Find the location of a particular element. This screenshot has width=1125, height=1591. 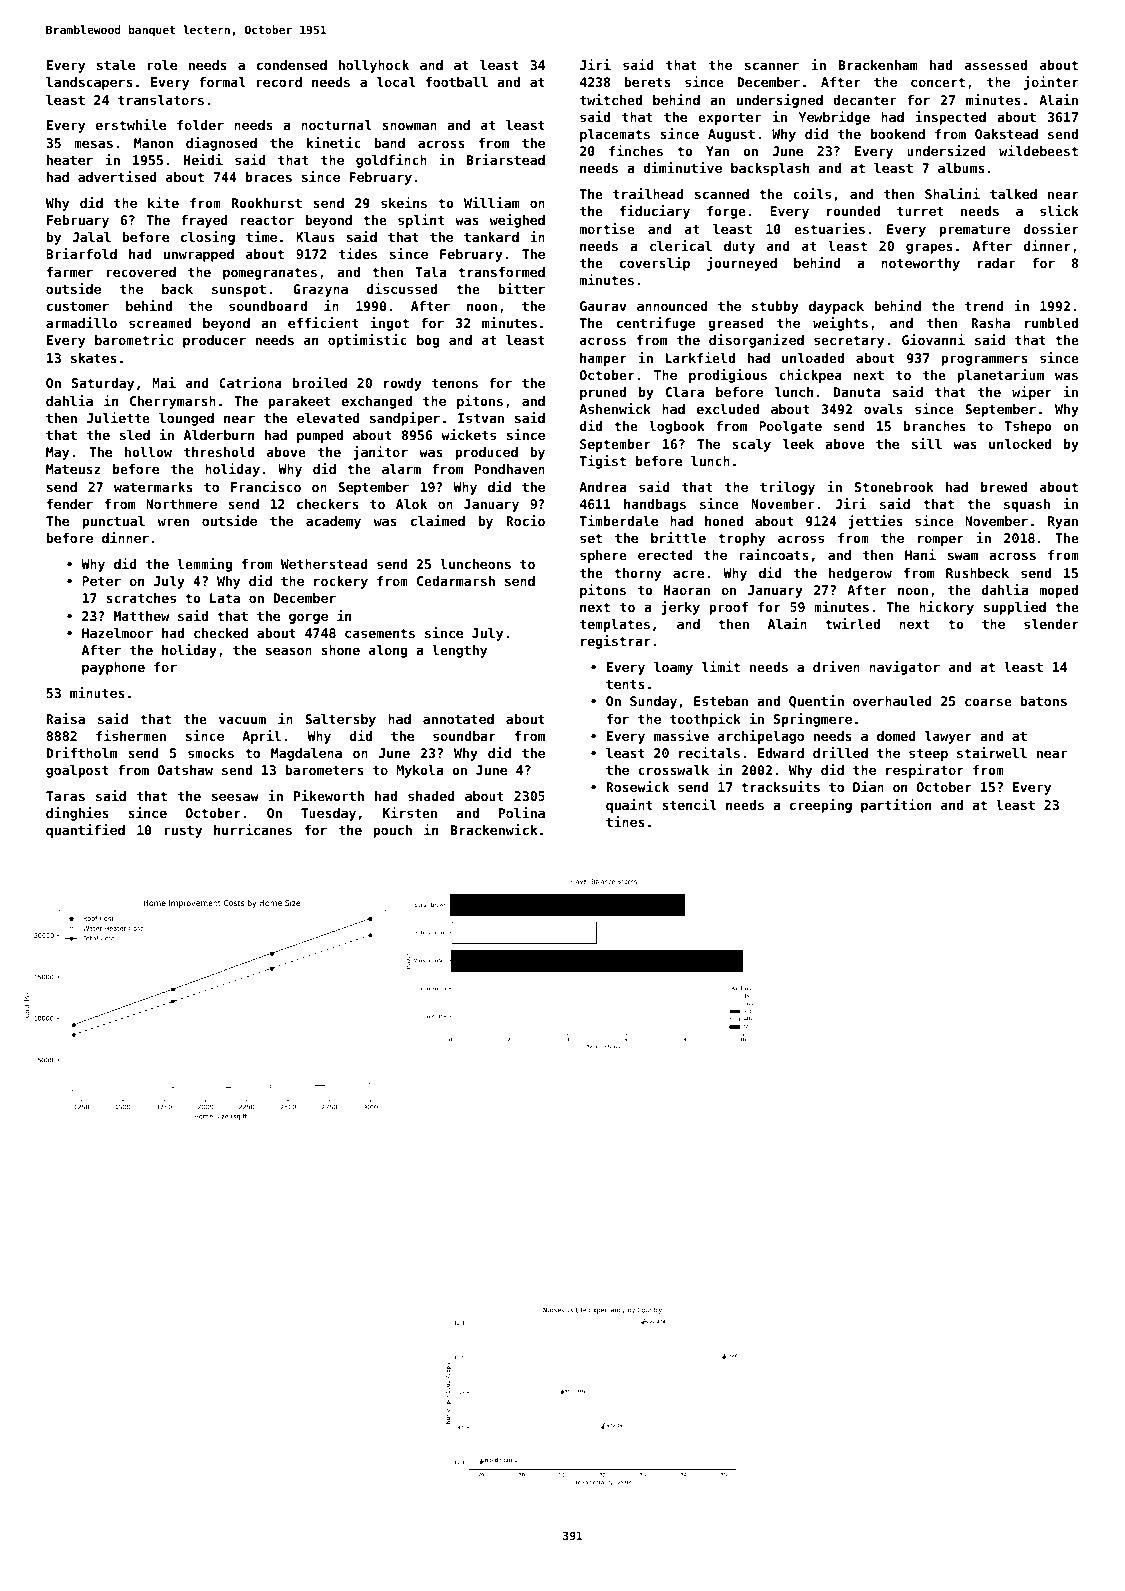

hollyhock is located at coordinates (374, 66).
